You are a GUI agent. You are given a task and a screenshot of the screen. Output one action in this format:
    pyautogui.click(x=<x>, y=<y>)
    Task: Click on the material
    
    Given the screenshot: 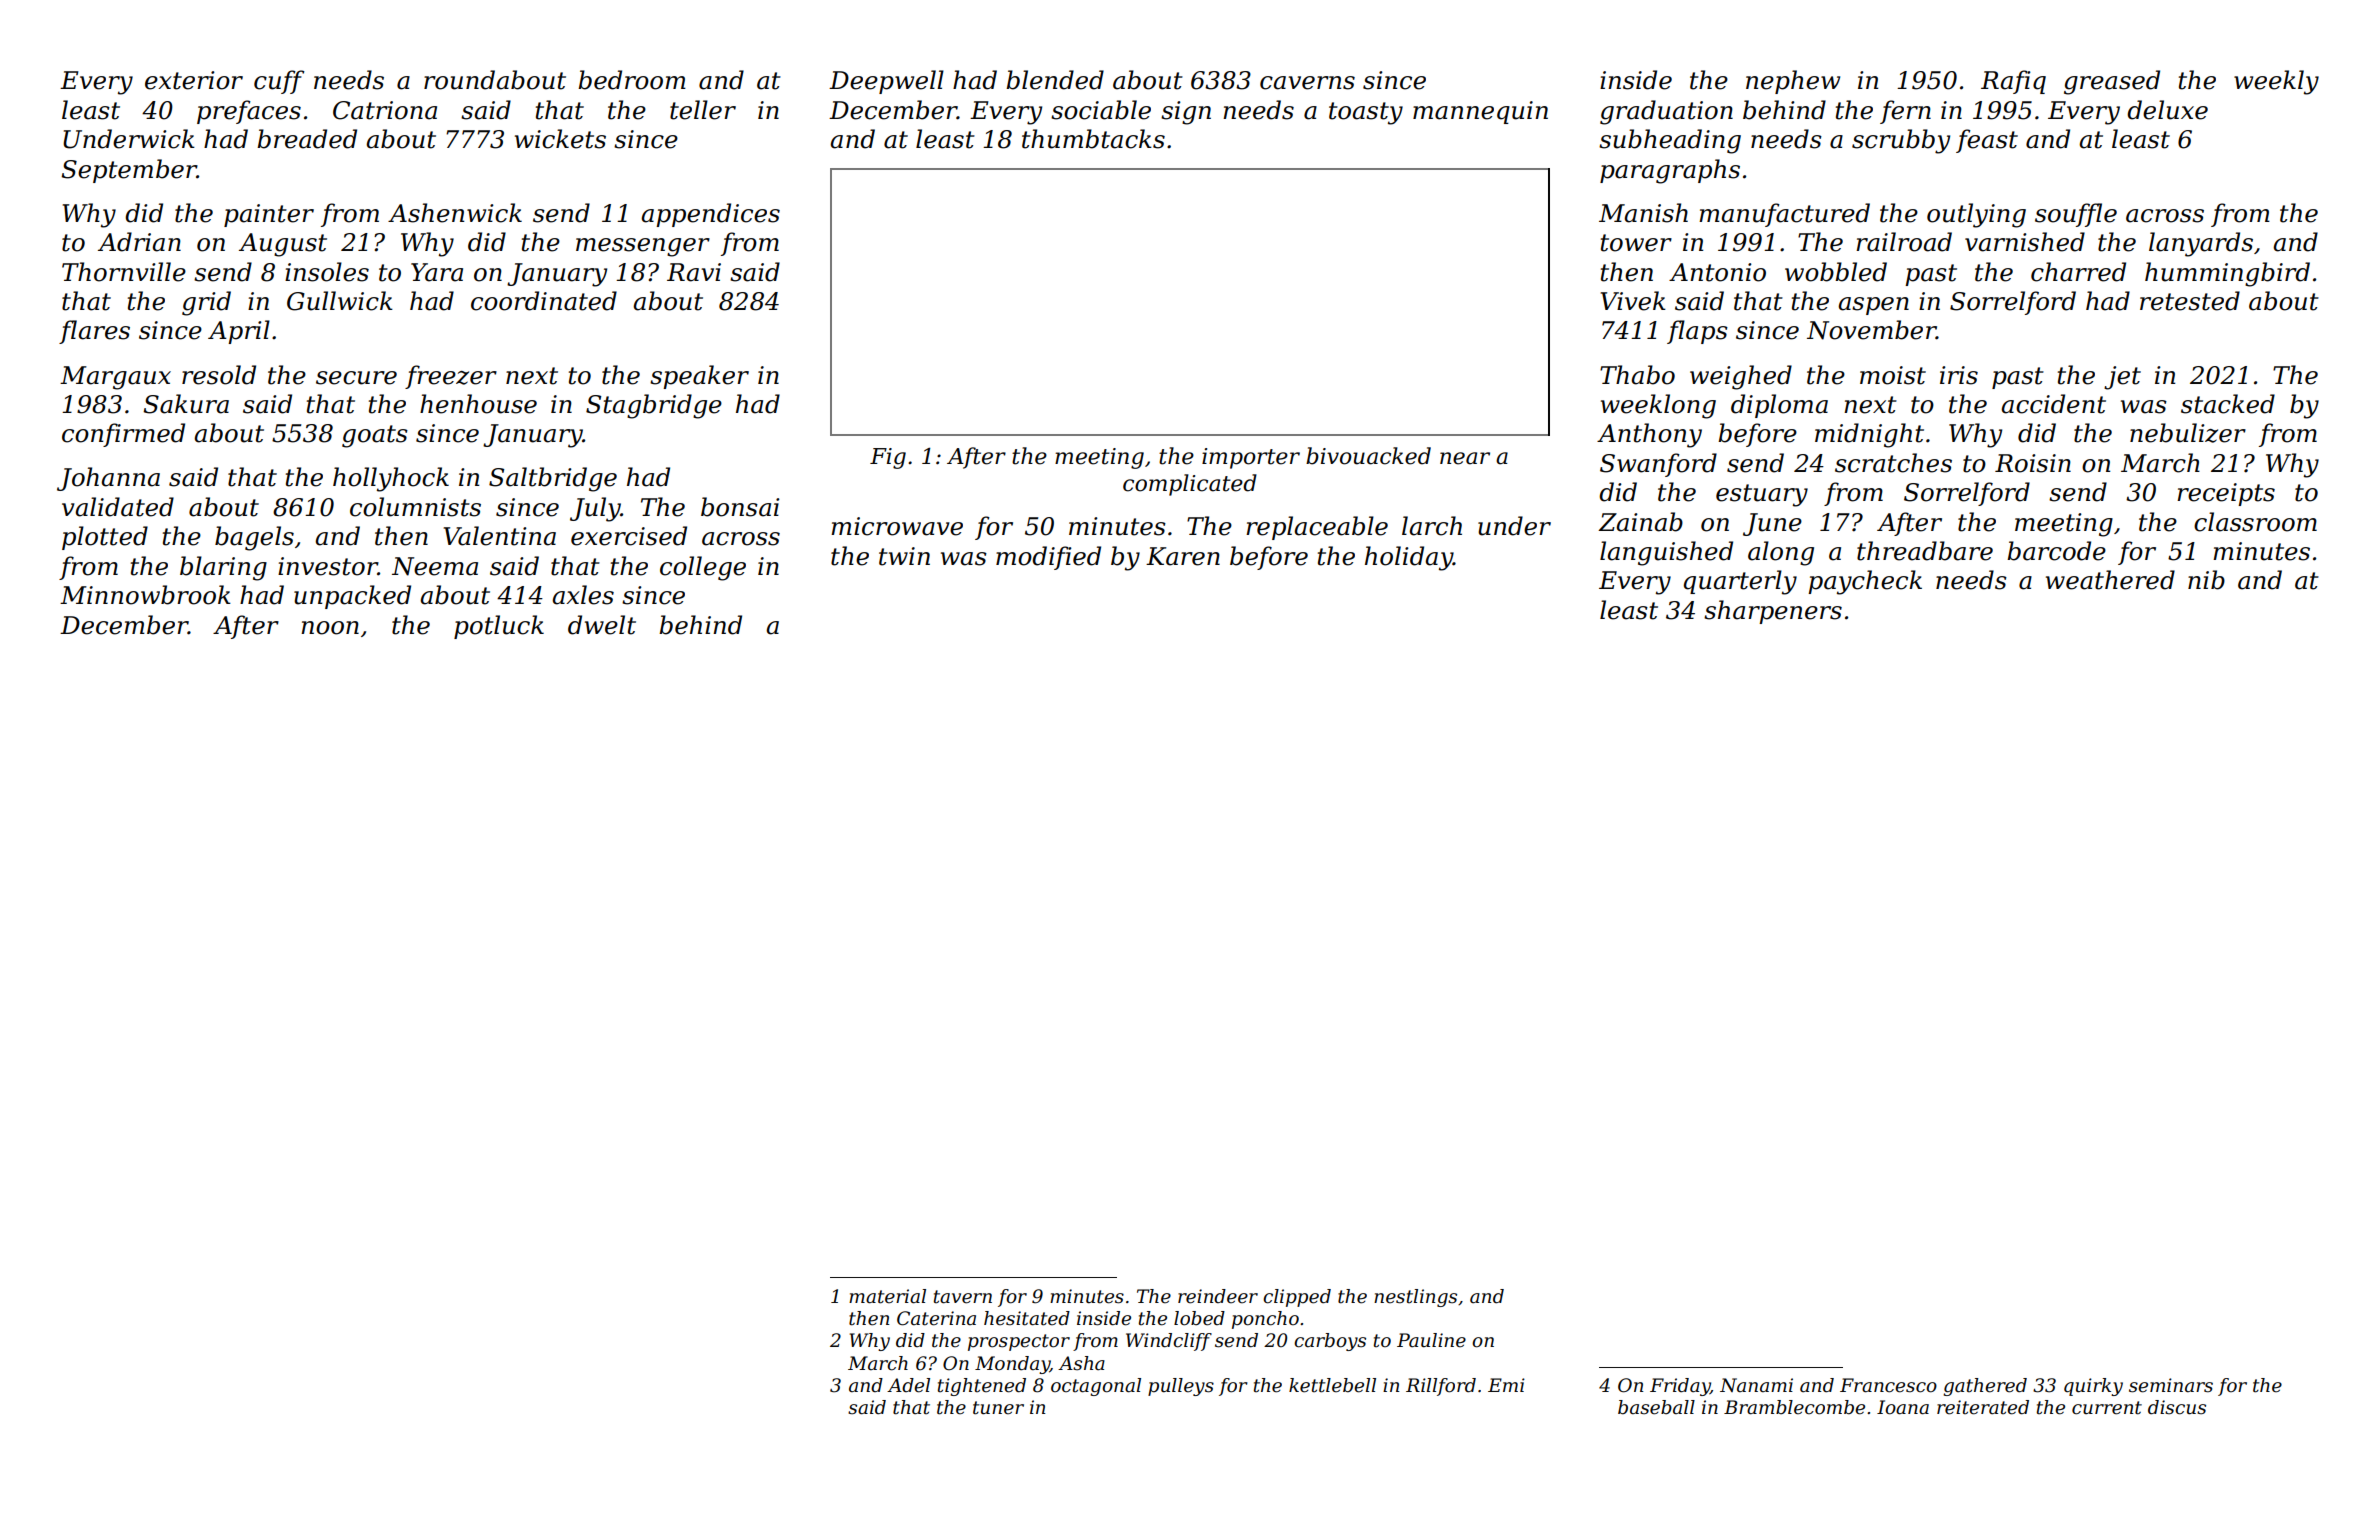 What is the action you would take?
    pyautogui.click(x=887, y=1296)
